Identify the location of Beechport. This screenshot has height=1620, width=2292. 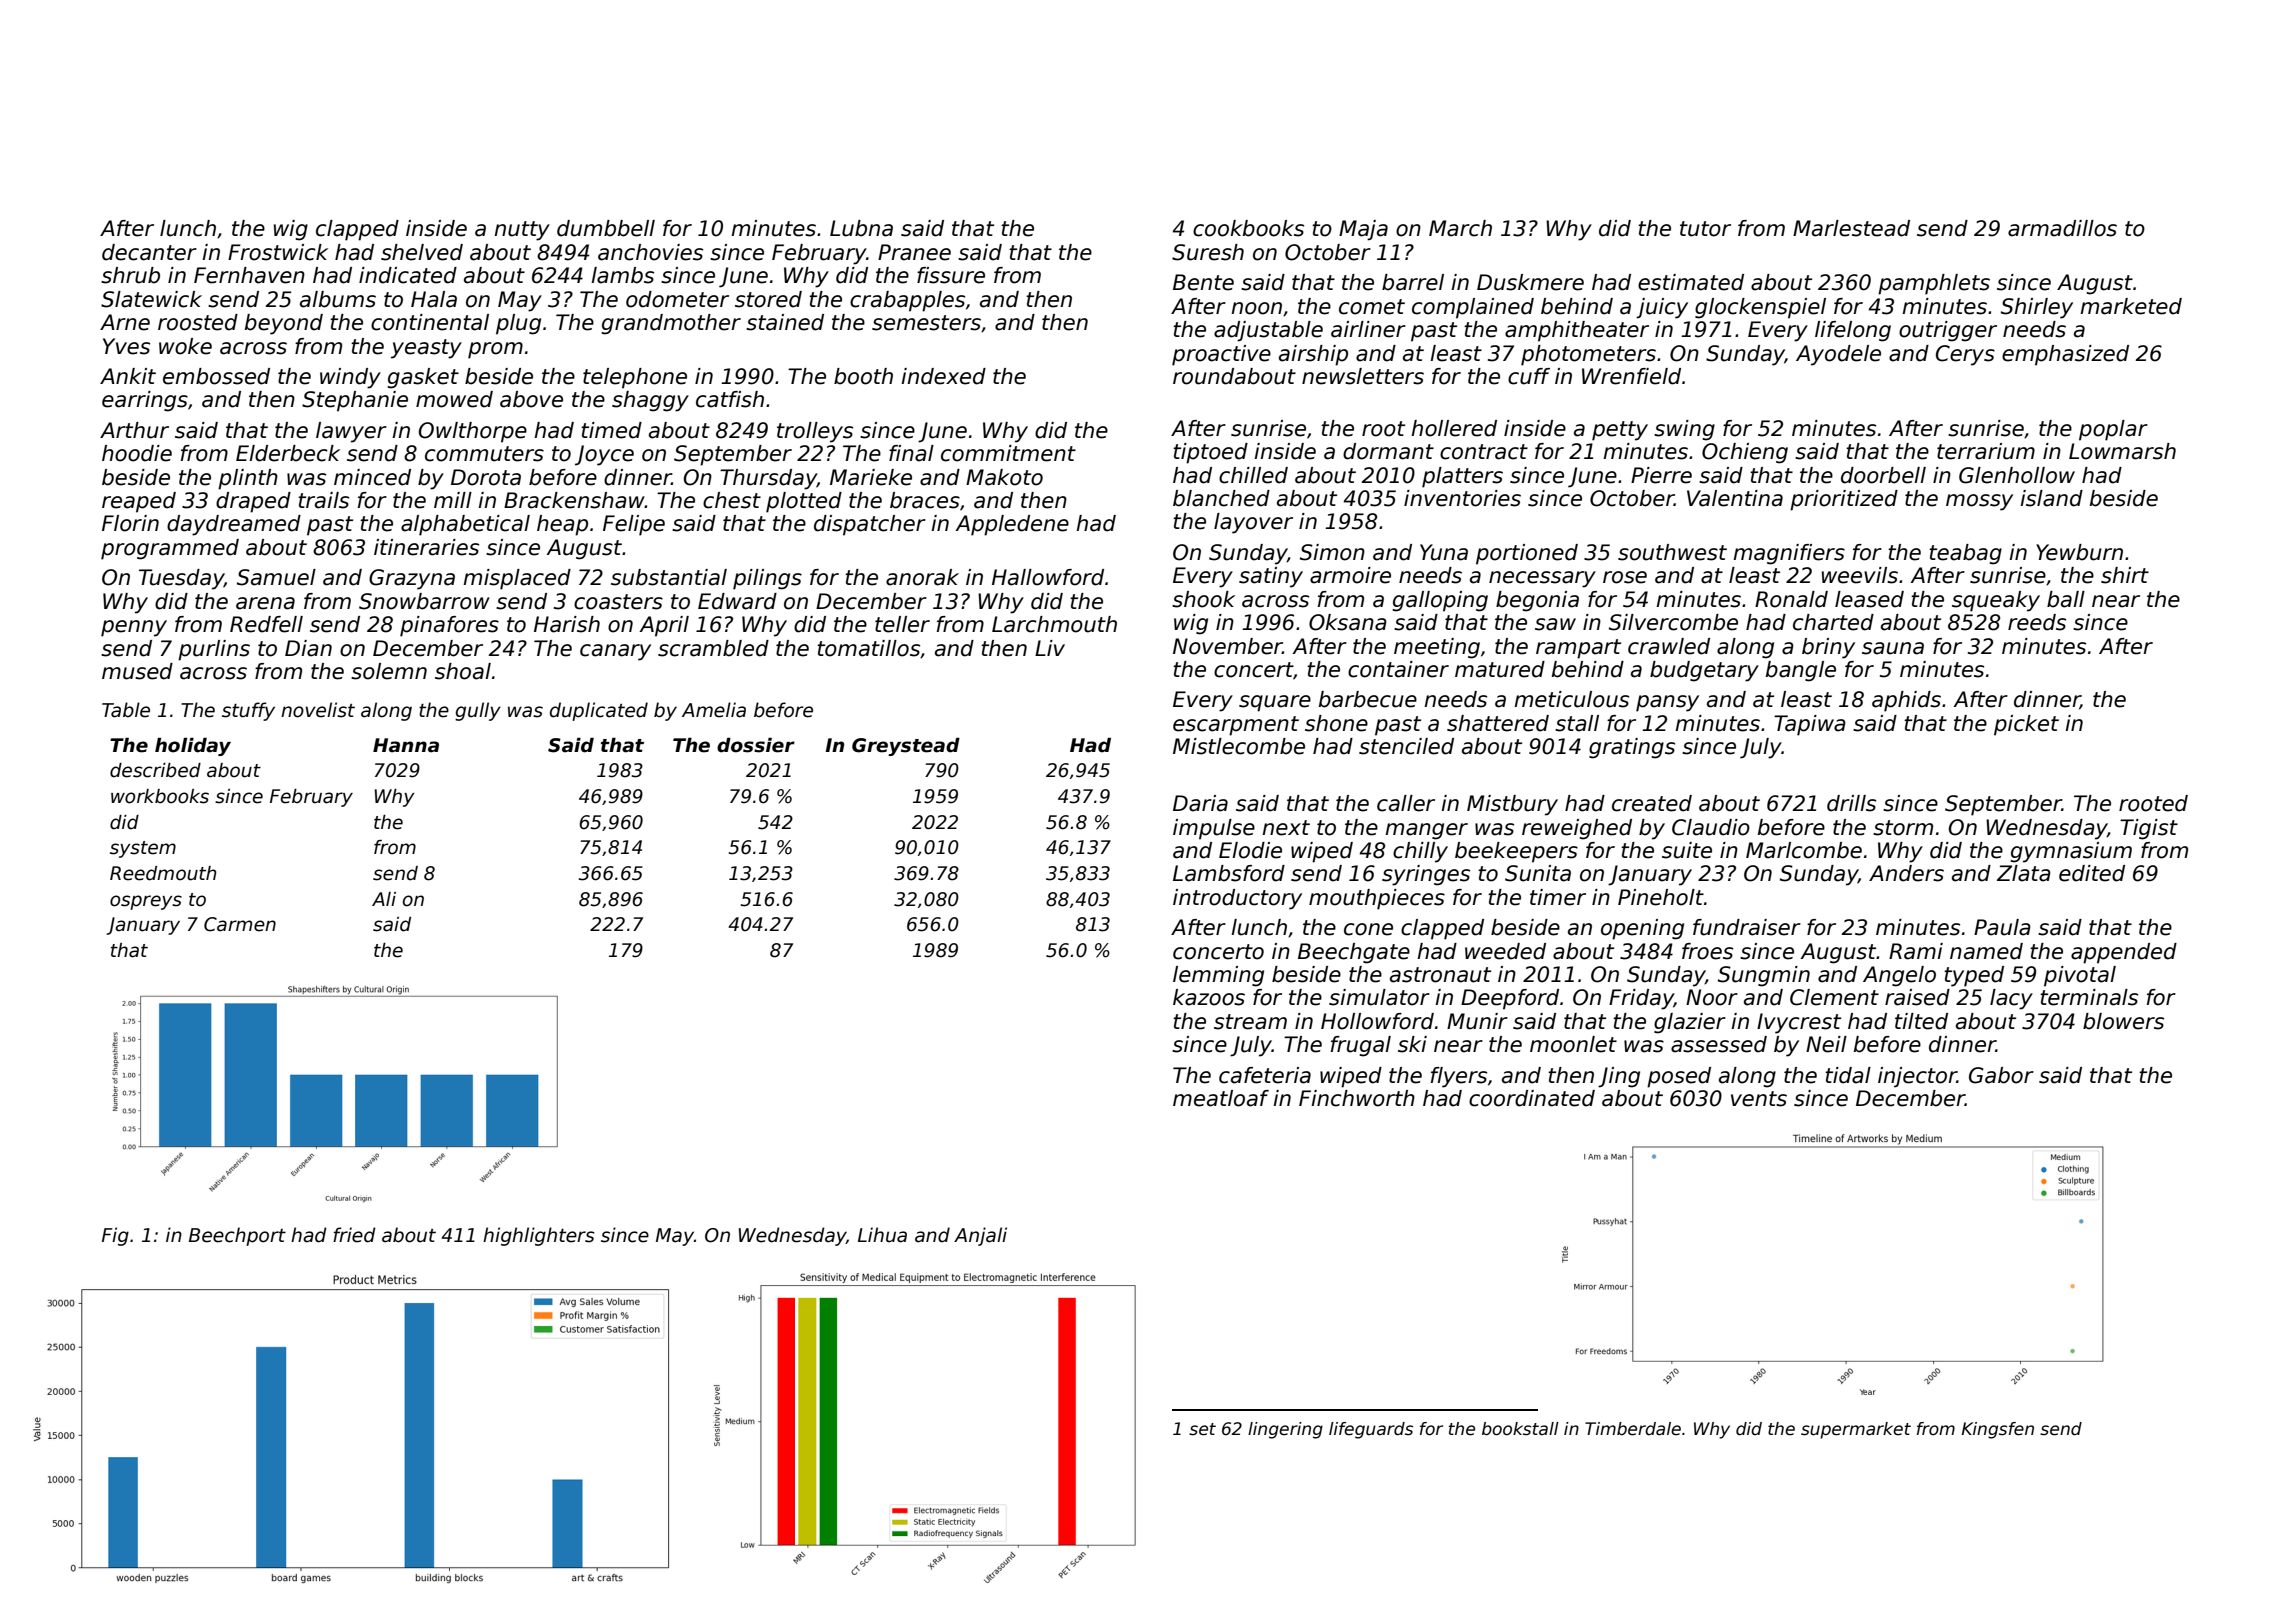
(237, 1236).
